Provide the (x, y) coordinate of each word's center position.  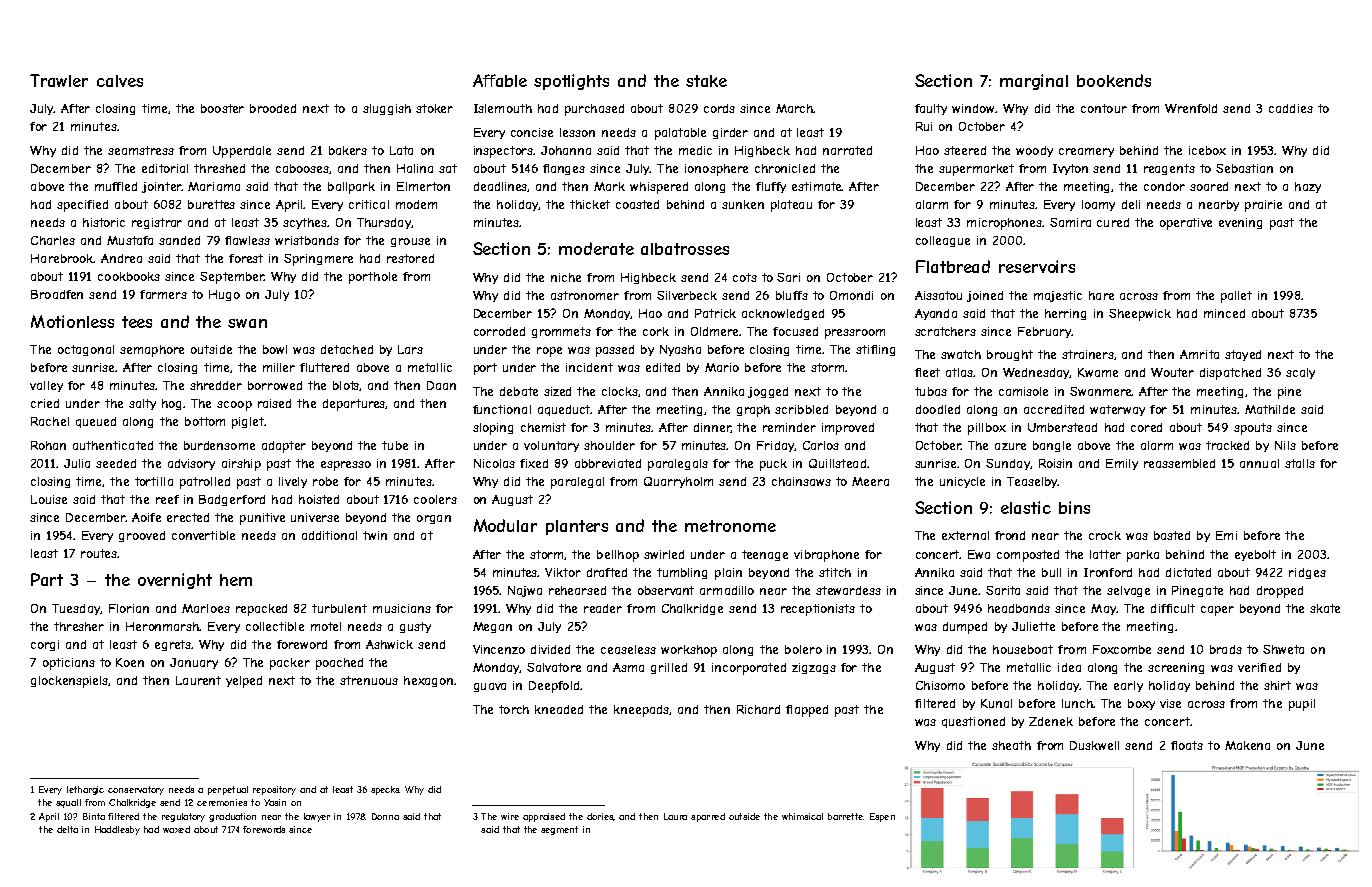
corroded (499, 331)
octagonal (86, 350)
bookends (1114, 80)
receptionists (818, 610)
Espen (882, 817)
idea (1069, 667)
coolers (435, 499)
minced (1224, 313)
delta (67, 829)
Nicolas (494, 463)
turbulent (339, 608)
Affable (500, 80)
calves (120, 81)
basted (1172, 535)
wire (510, 816)
